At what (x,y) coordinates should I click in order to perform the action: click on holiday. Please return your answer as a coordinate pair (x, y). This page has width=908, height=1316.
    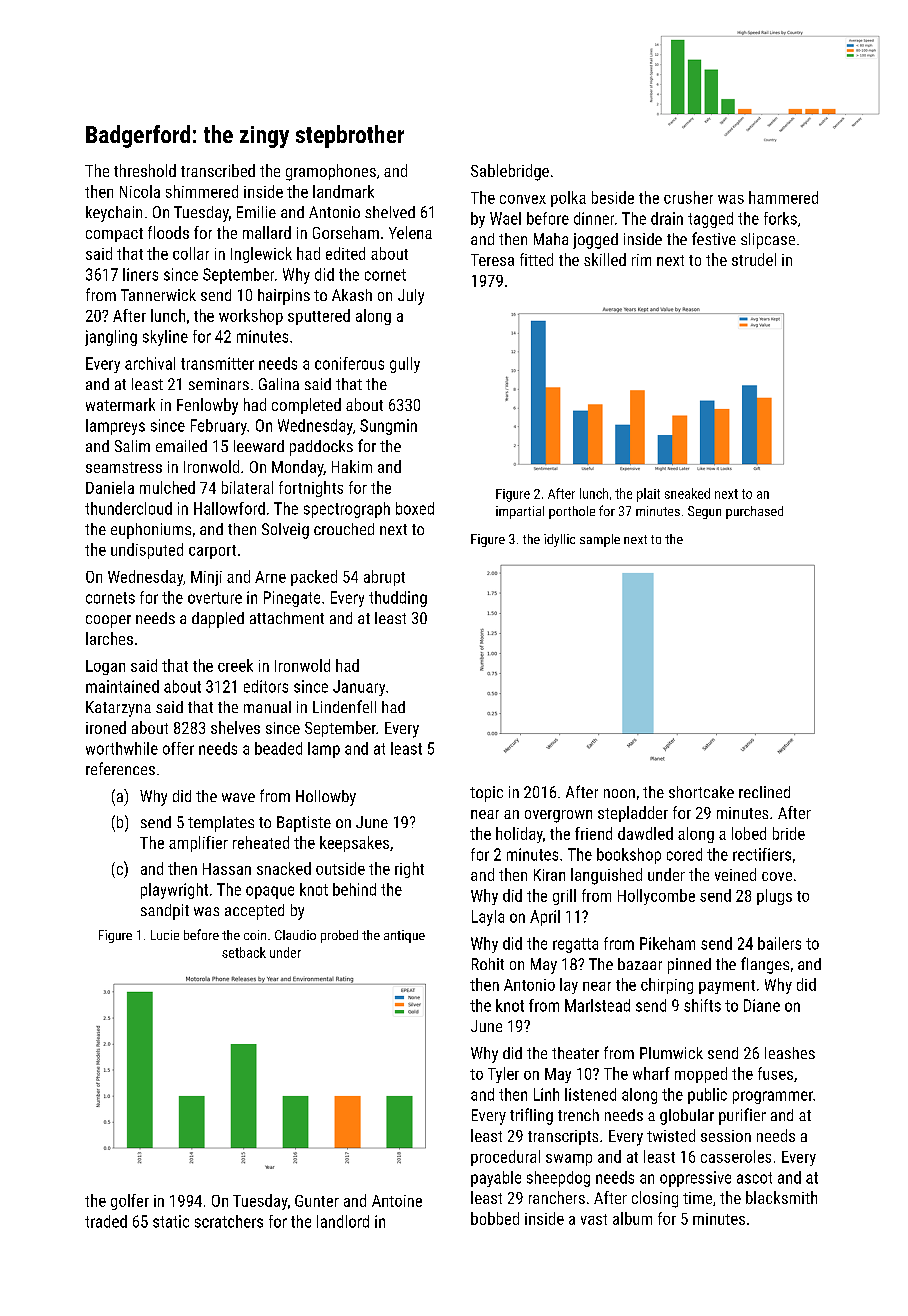
    Looking at the image, I should click on (519, 835).
